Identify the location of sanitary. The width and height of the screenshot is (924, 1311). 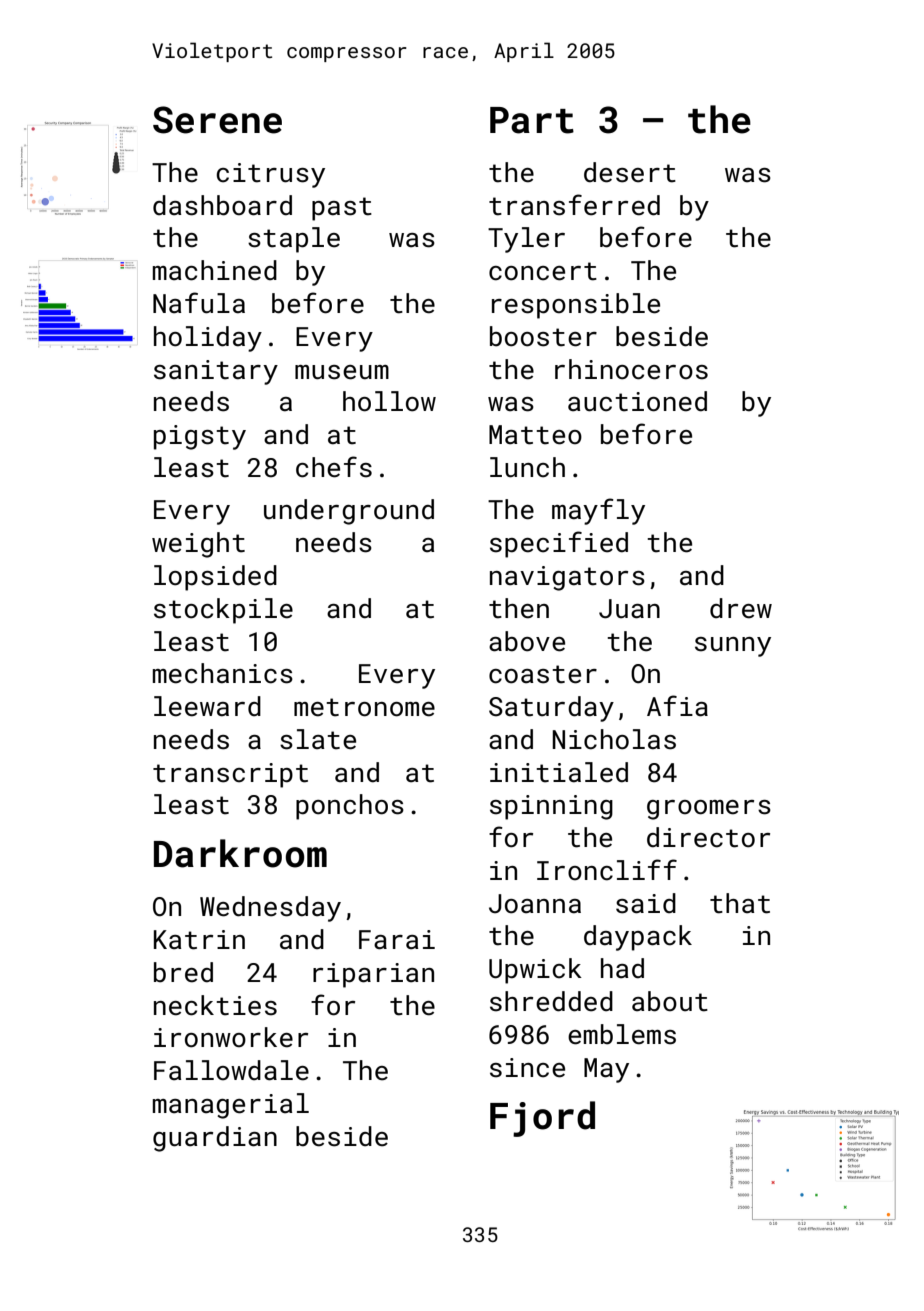
(216, 372).
